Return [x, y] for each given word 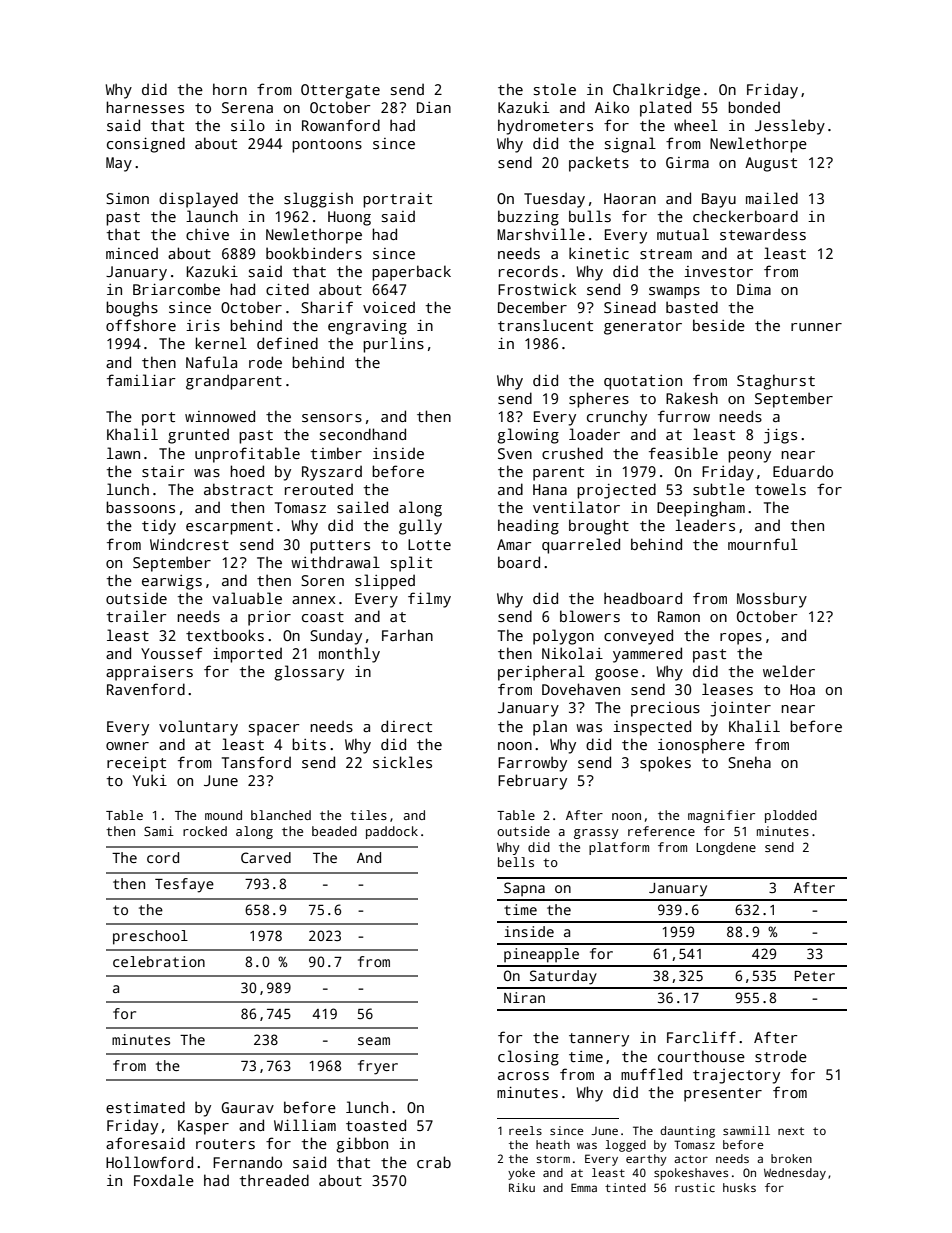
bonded [754, 107]
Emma [584, 1187]
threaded [274, 1180]
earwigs [172, 582]
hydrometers [545, 127]
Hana [550, 489]
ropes [741, 639]
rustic [695, 1187]
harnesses [145, 107]
